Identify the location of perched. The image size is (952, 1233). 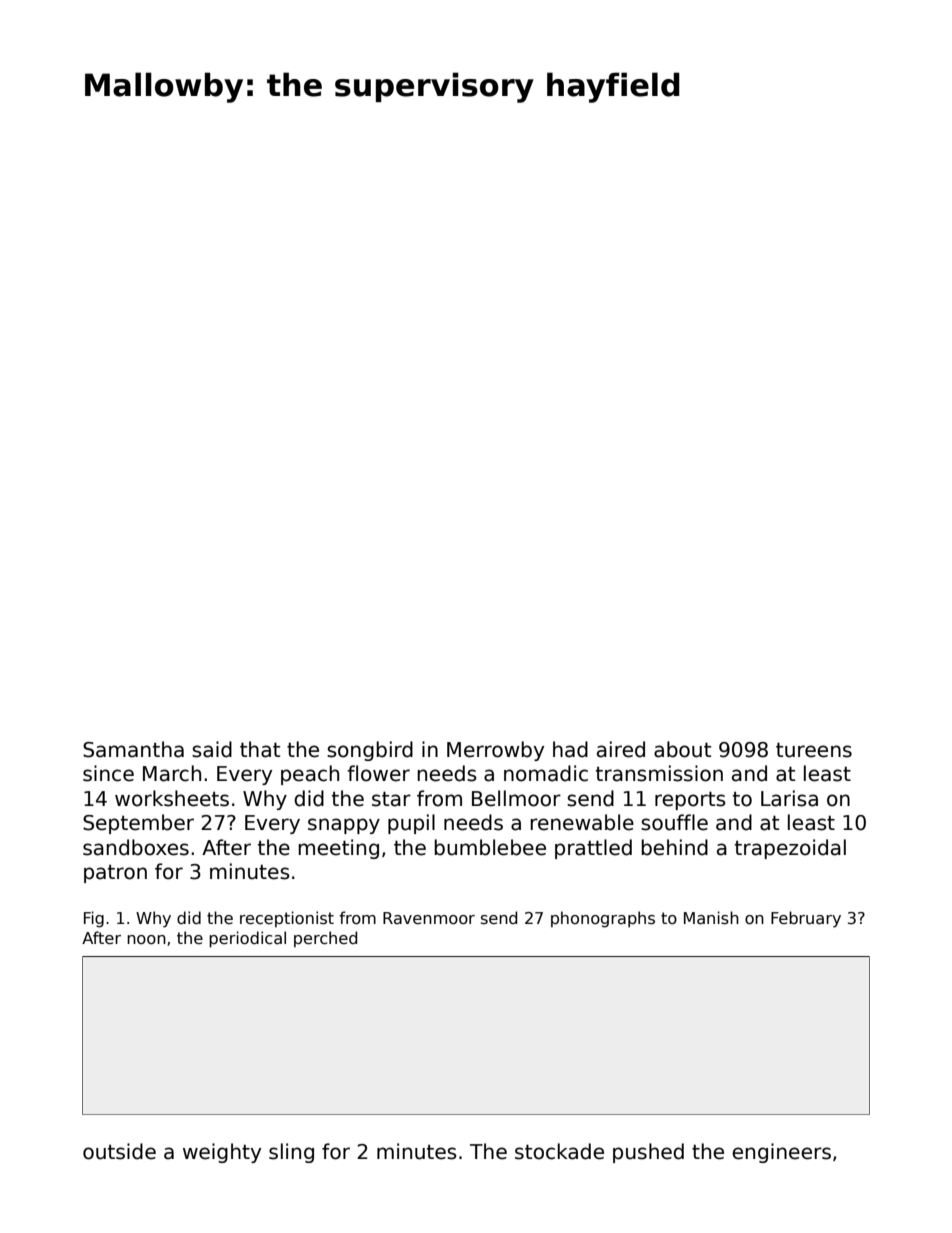
(325, 939).
